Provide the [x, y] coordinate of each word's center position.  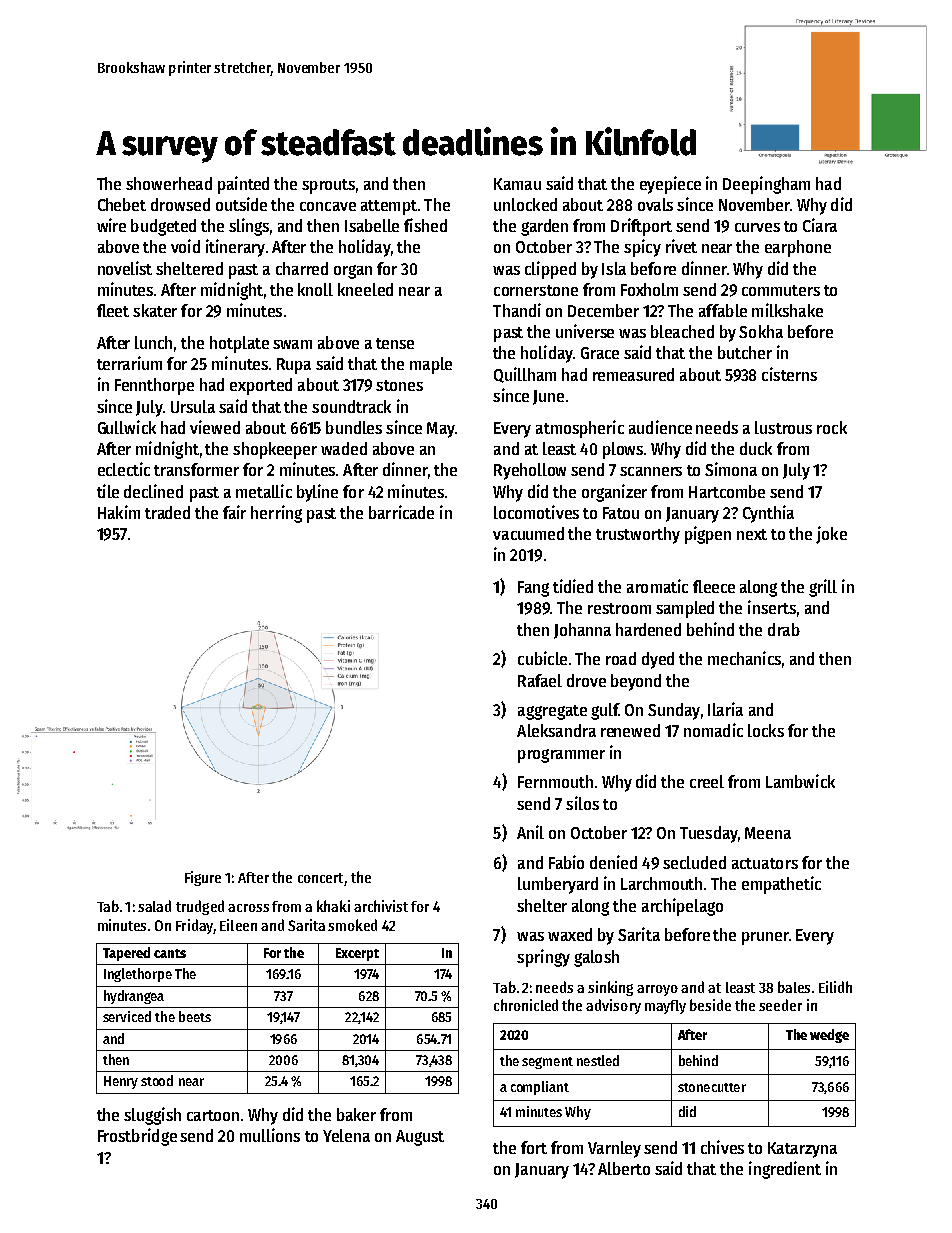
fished [425, 225]
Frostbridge [137, 1137]
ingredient [785, 1170]
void [185, 246]
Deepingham [766, 185]
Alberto [624, 1168]
